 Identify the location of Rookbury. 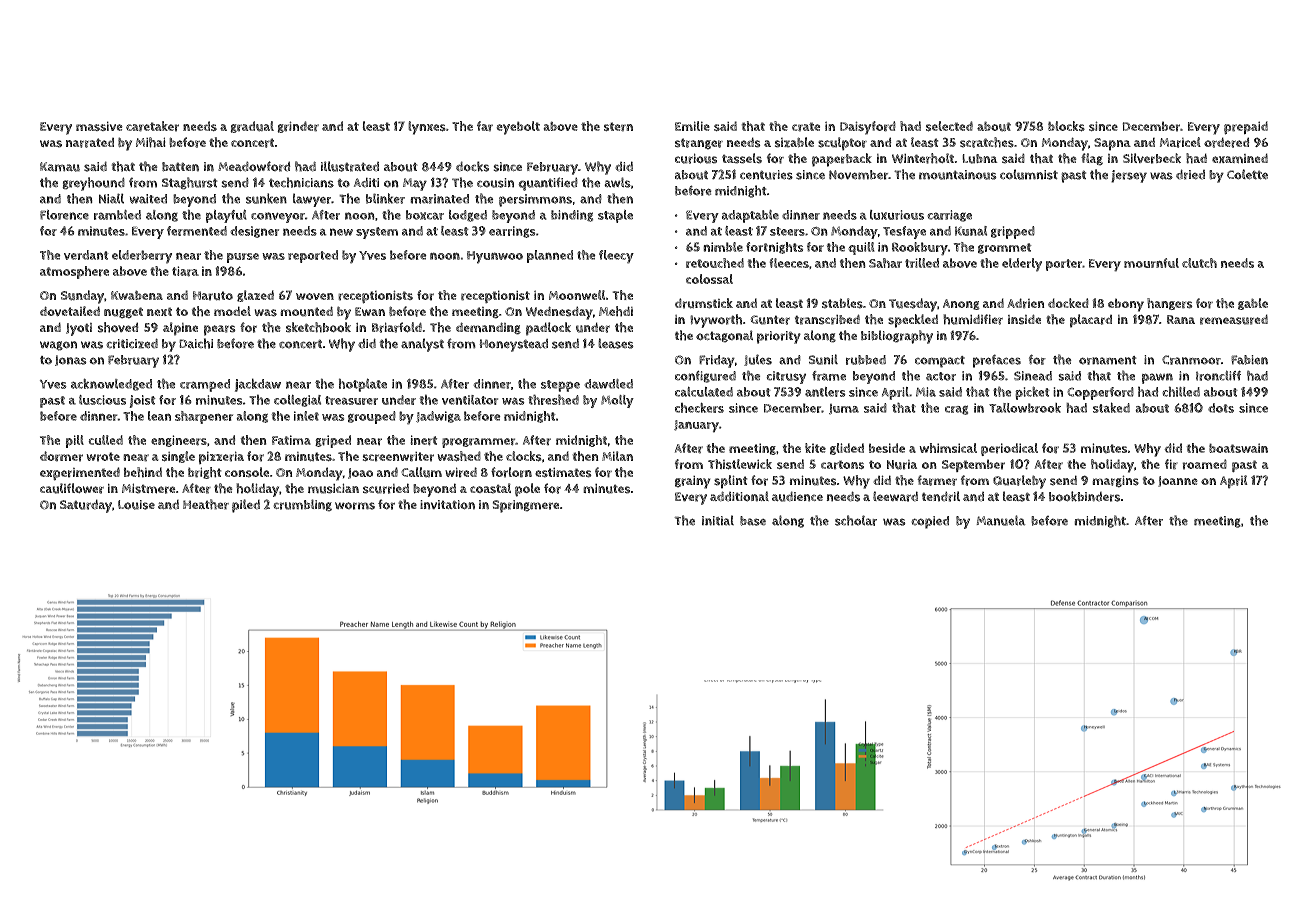
(920, 249).
